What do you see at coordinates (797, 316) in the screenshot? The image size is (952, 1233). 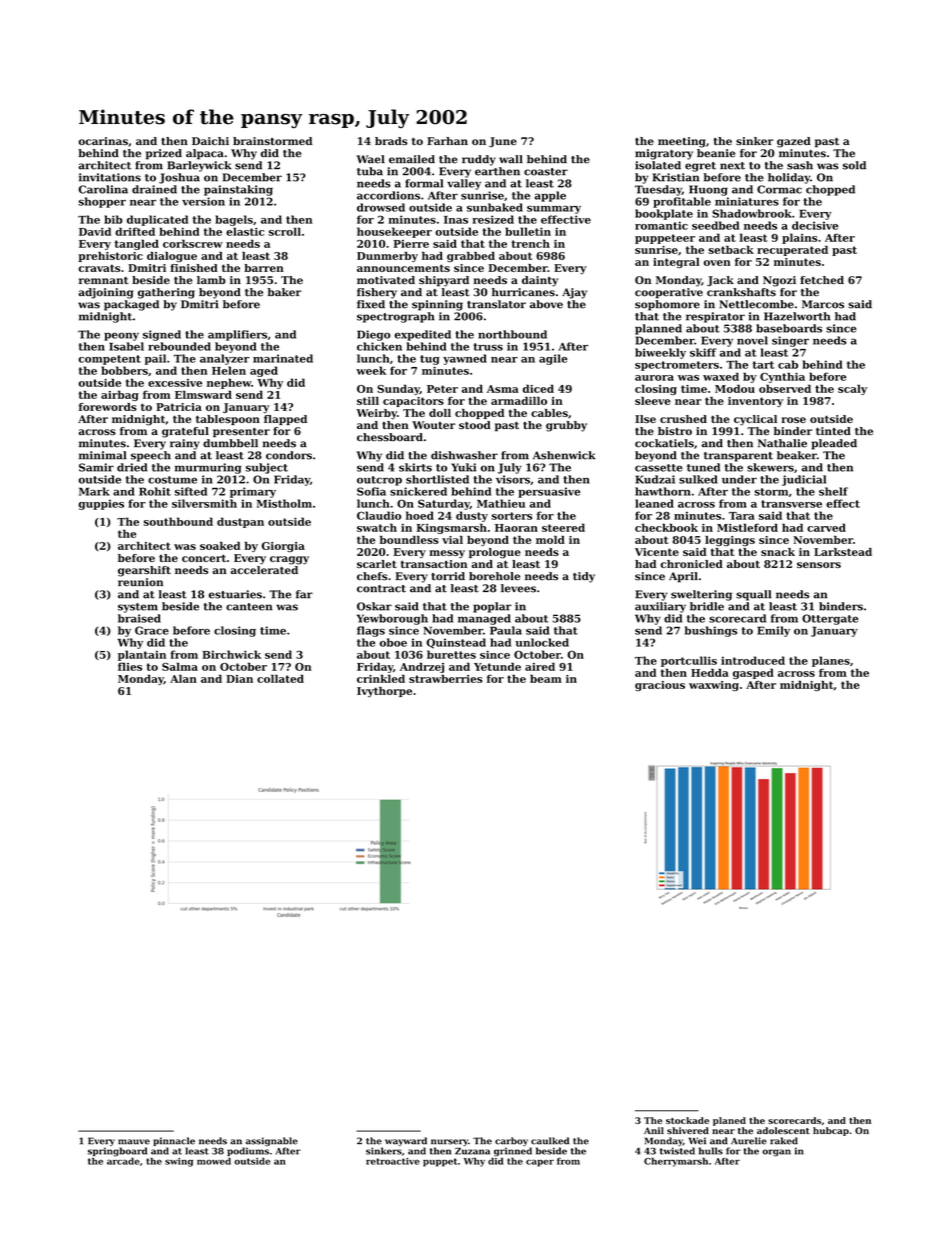 I see `Hazelworth` at bounding box center [797, 316].
